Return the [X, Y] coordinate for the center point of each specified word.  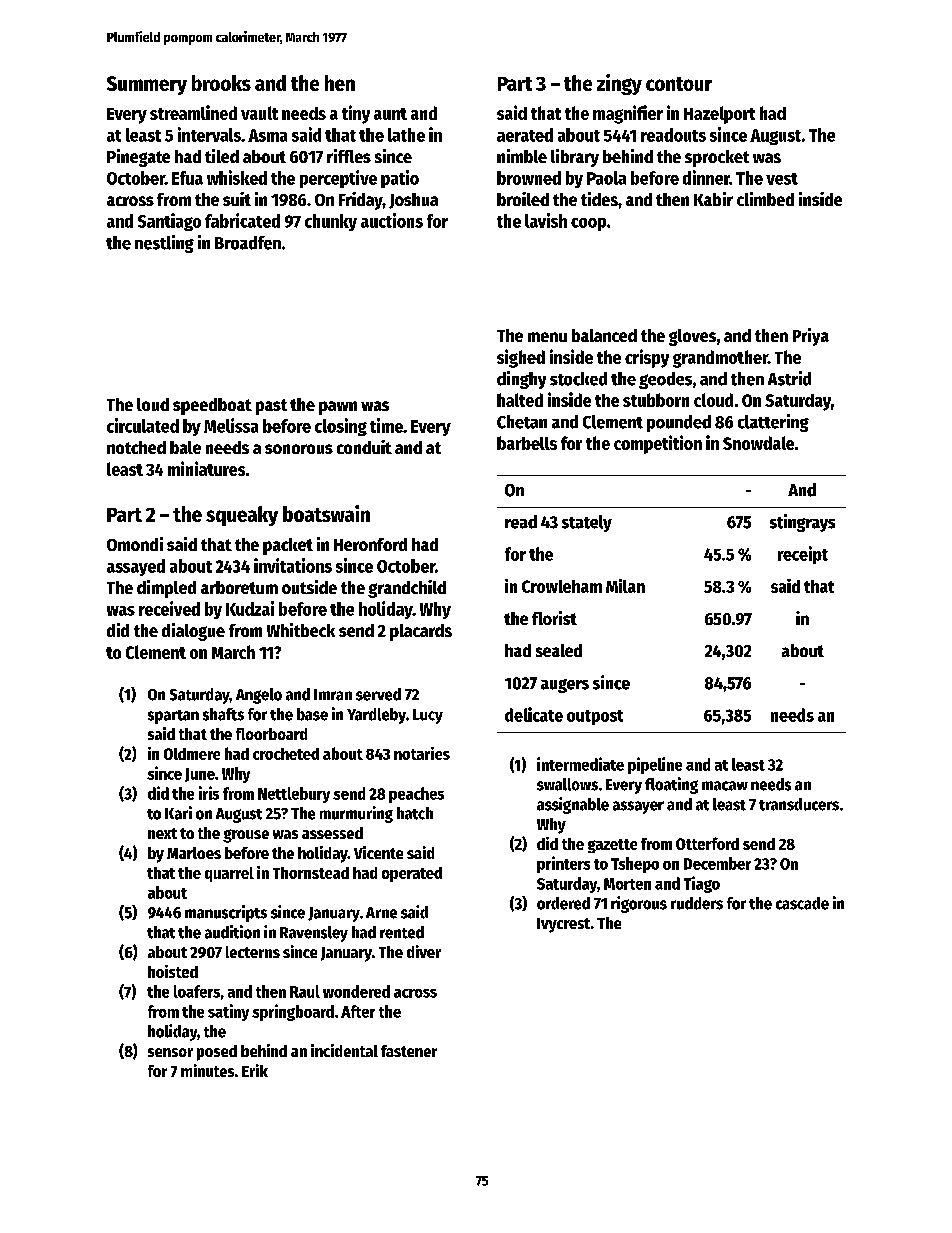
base [312, 714]
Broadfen [248, 243]
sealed [559, 650]
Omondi [135, 544]
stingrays [802, 523]
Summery [147, 85]
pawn [338, 408]
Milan [625, 586]
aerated [525, 135]
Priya [811, 337]
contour [679, 84]
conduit [364, 447]
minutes [207, 1070]
